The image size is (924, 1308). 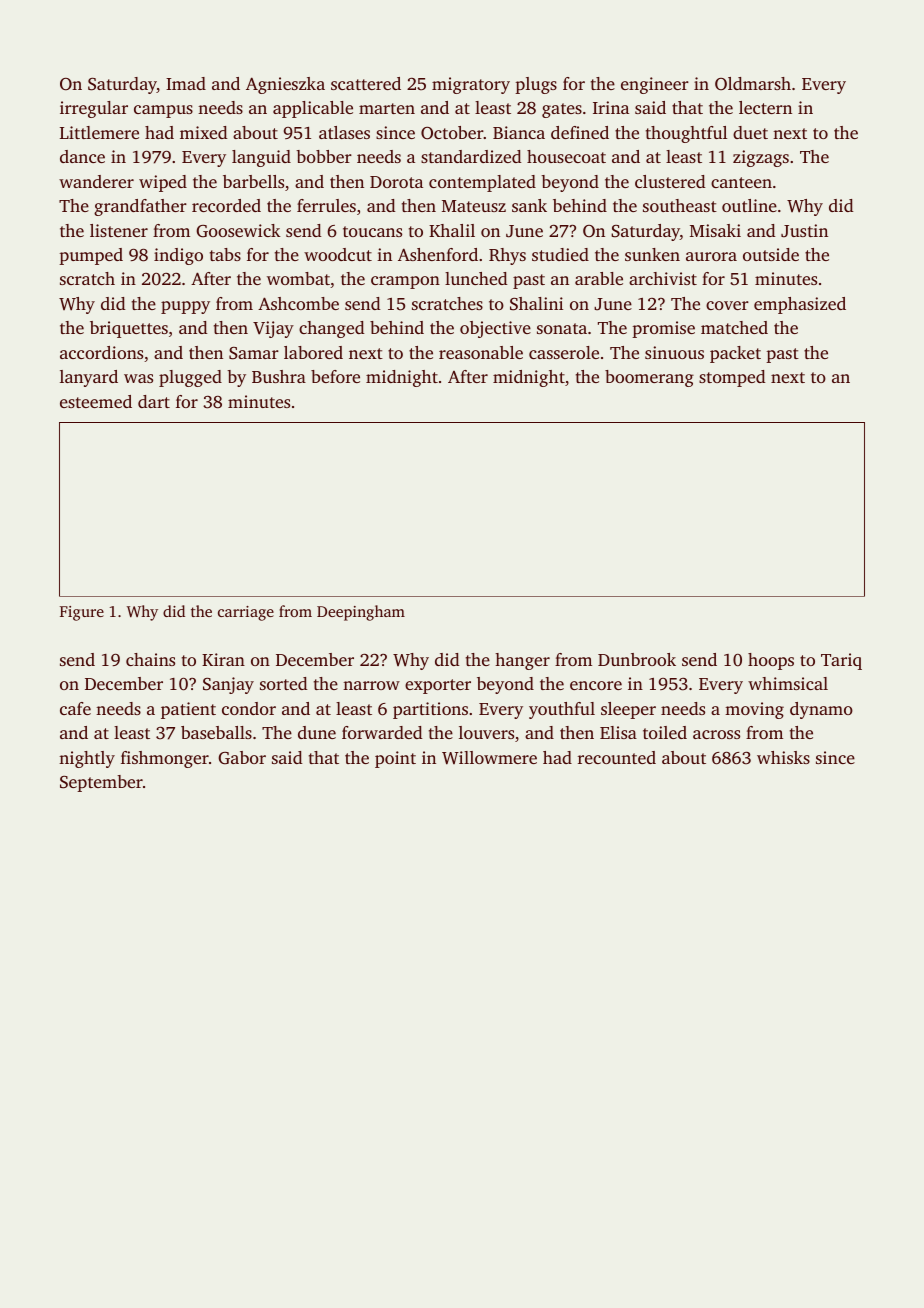 I want to click on migratory, so click(x=471, y=85).
